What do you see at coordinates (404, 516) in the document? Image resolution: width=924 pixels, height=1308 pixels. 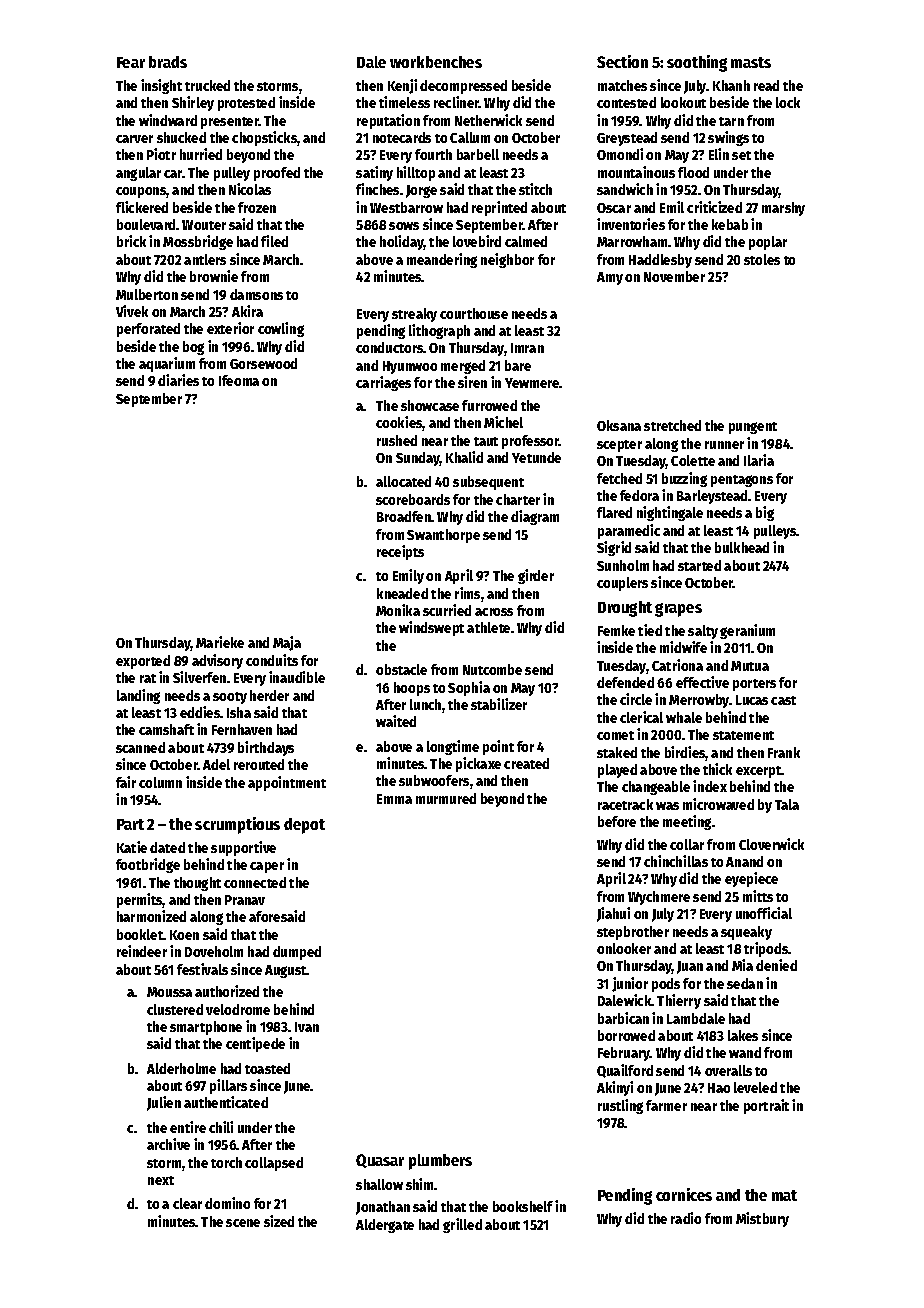 I see `Broadfen` at bounding box center [404, 516].
